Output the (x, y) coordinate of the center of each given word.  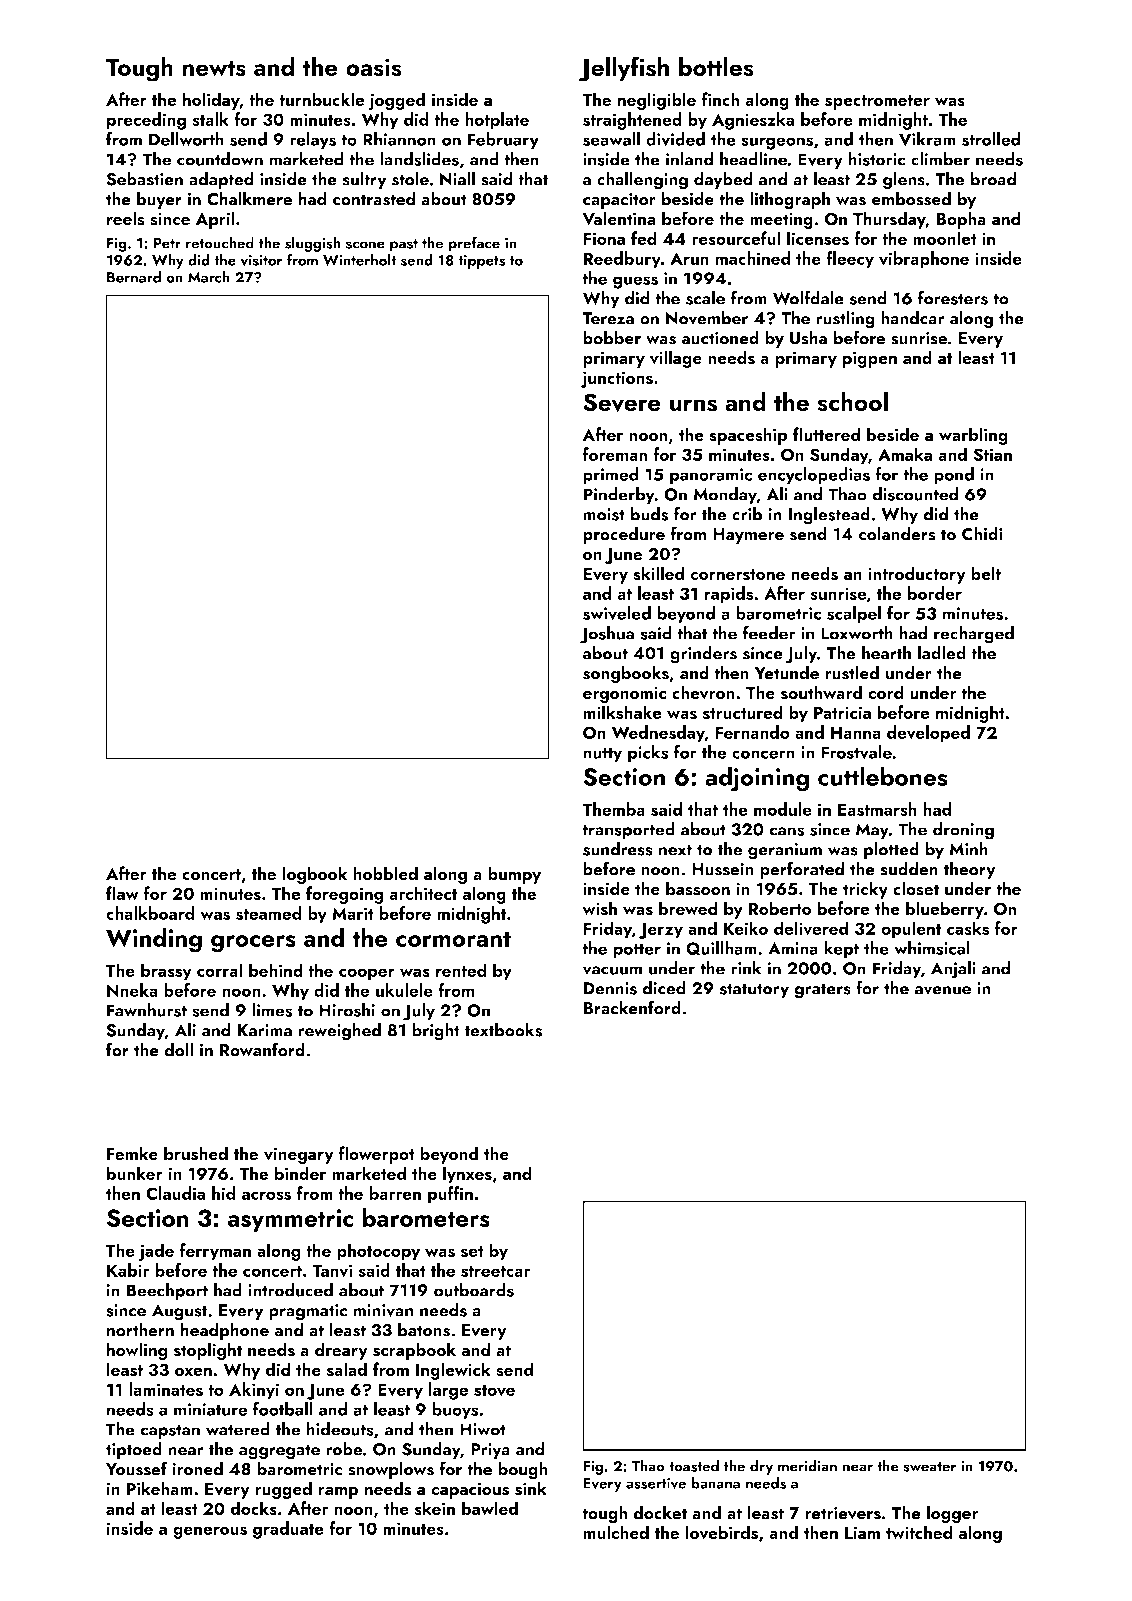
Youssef (136, 1468)
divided (675, 139)
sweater (929, 1467)
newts (214, 68)
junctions (617, 379)
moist (604, 514)
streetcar (496, 1271)
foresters (953, 297)
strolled (991, 139)
